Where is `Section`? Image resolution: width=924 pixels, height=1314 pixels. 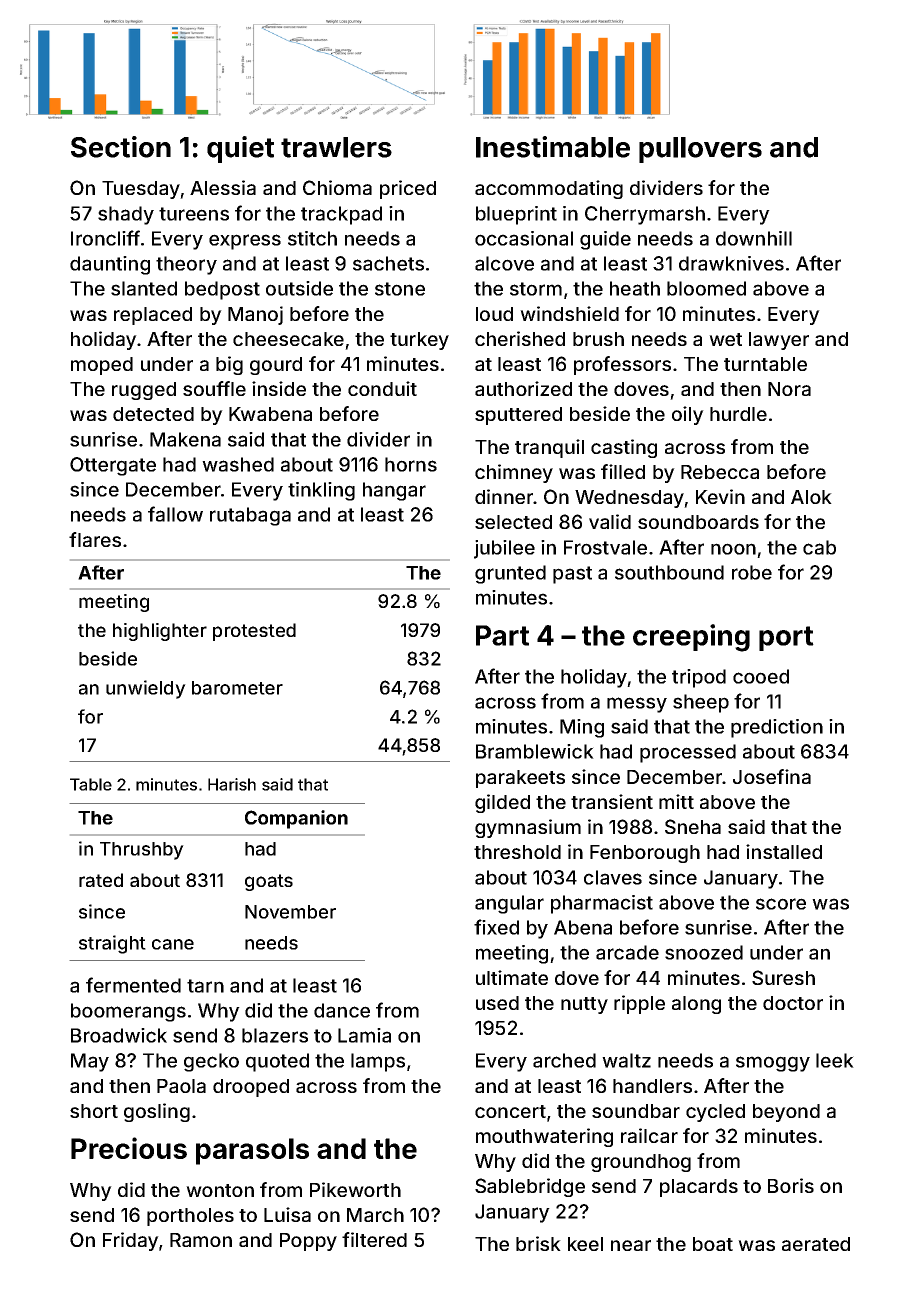 Section is located at coordinates (121, 147).
